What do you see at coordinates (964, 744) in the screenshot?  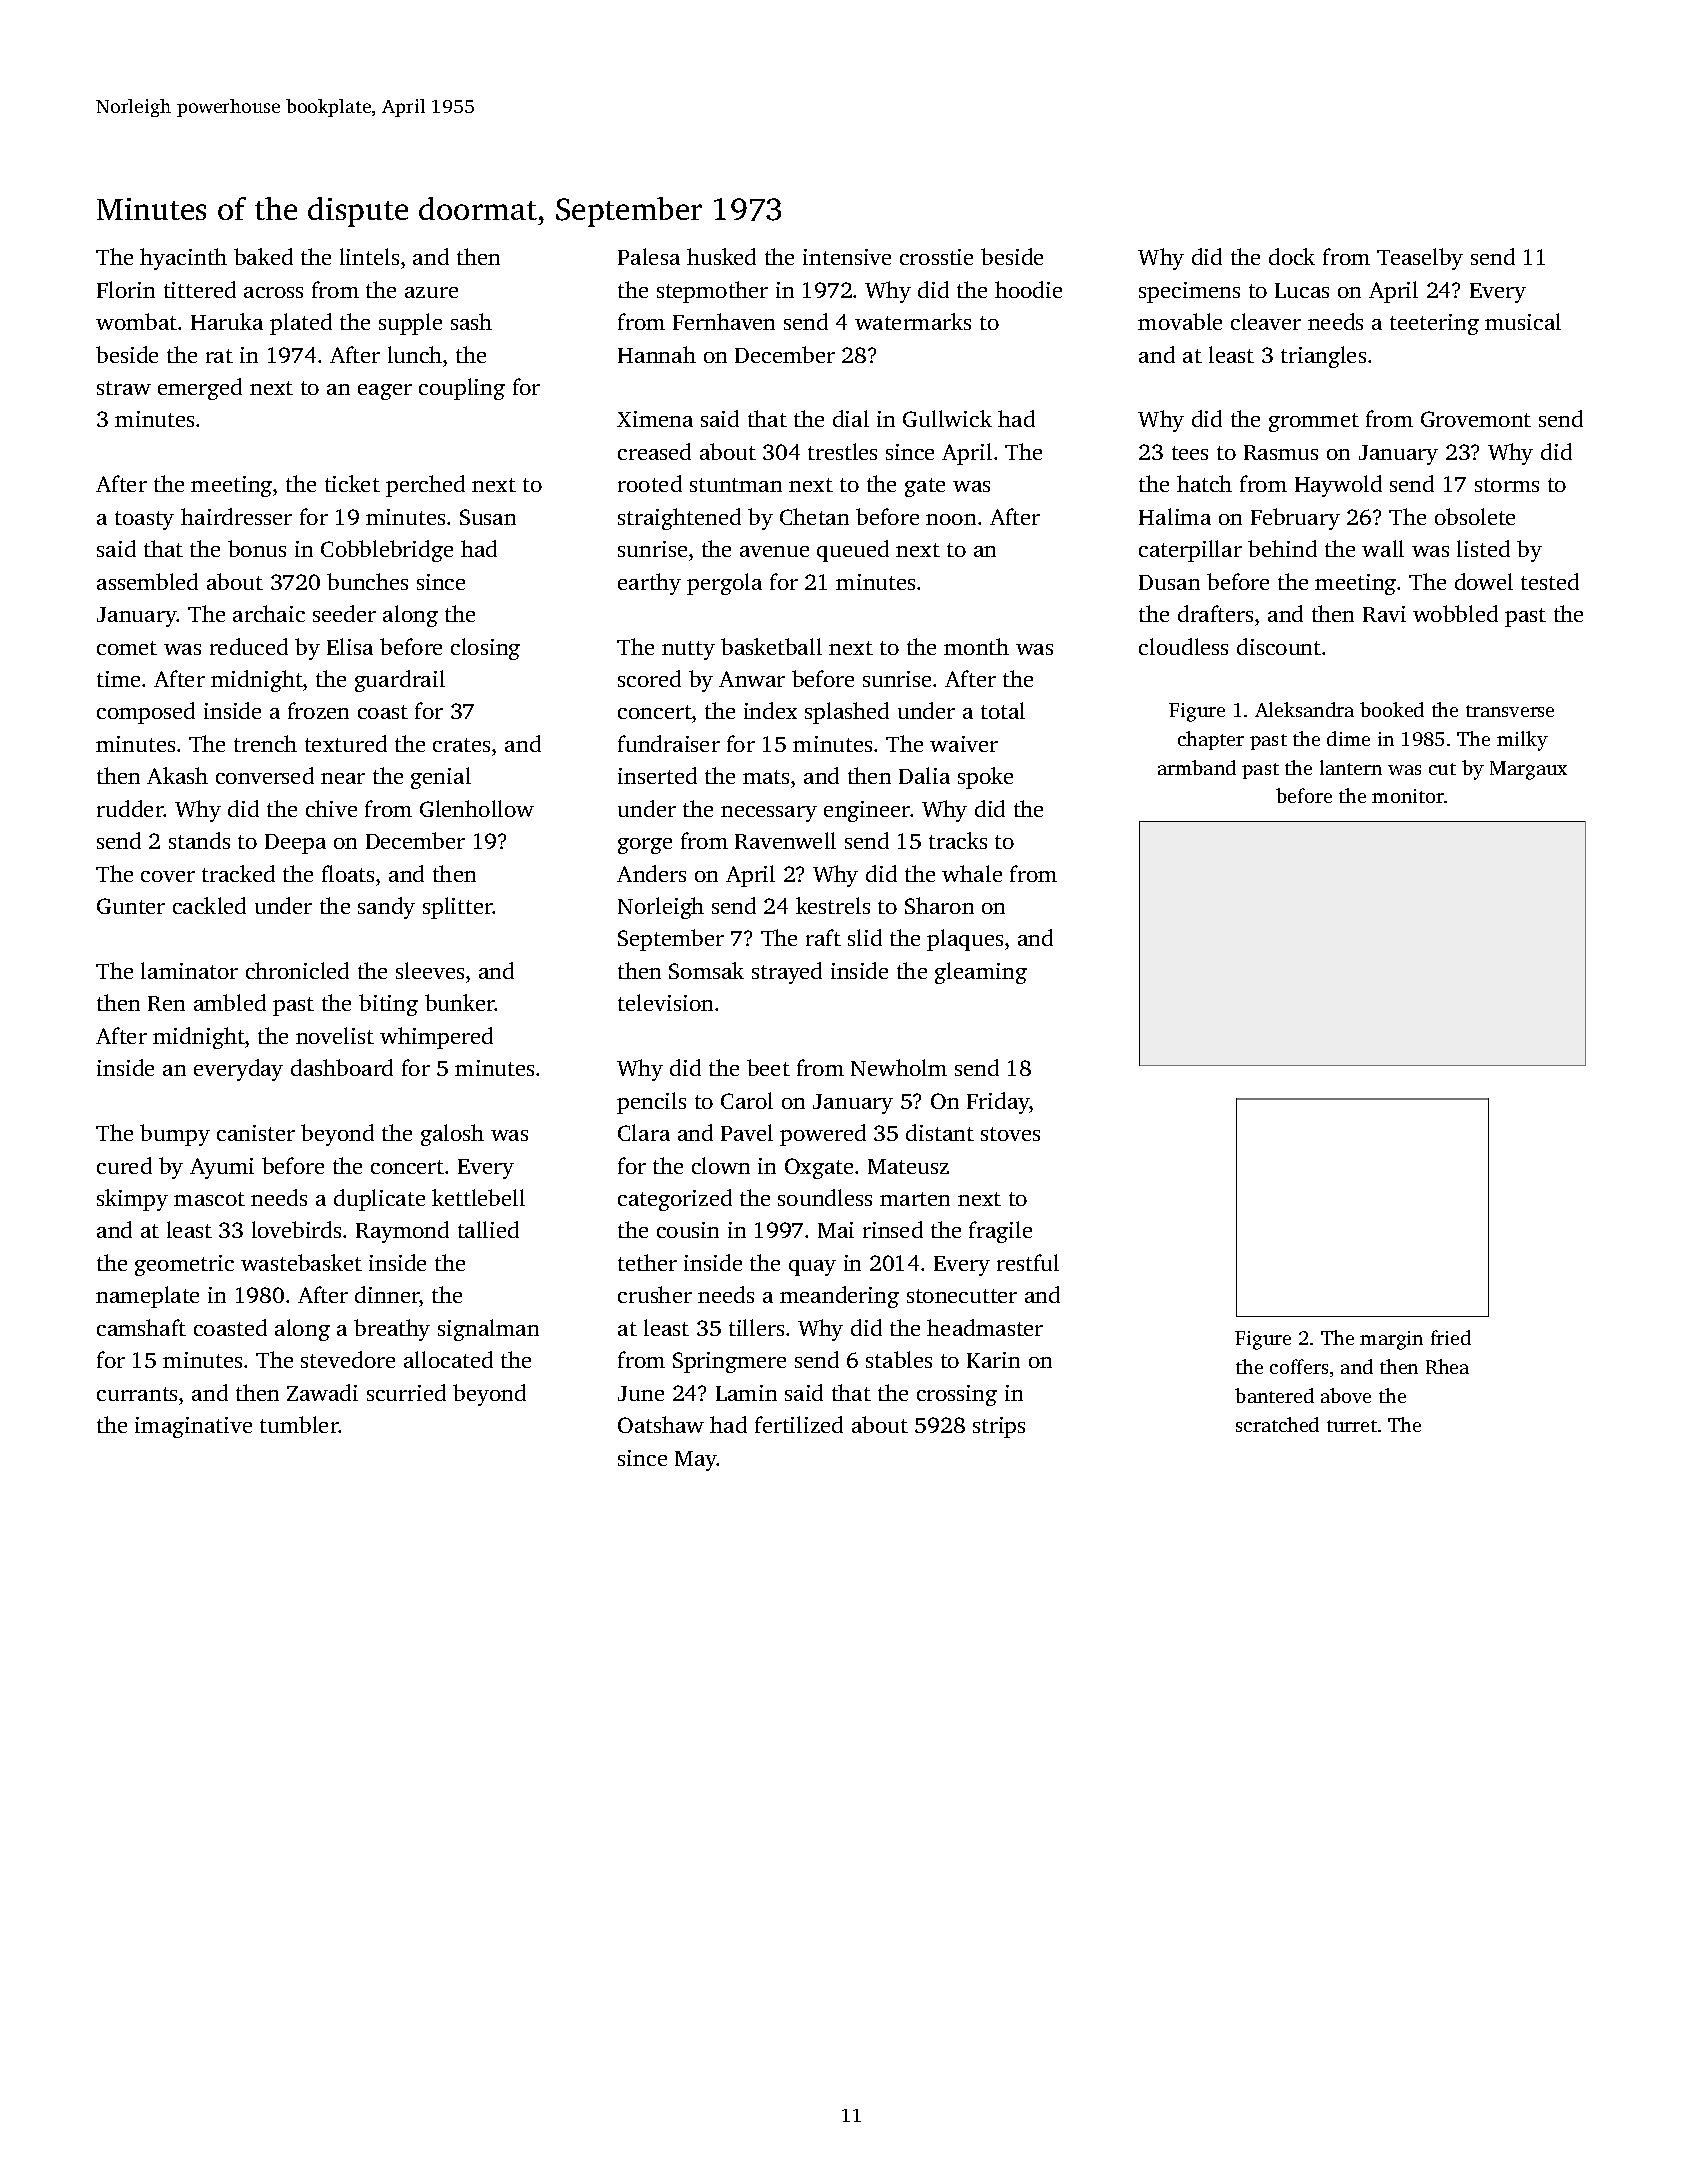 I see `waiver` at bounding box center [964, 744].
